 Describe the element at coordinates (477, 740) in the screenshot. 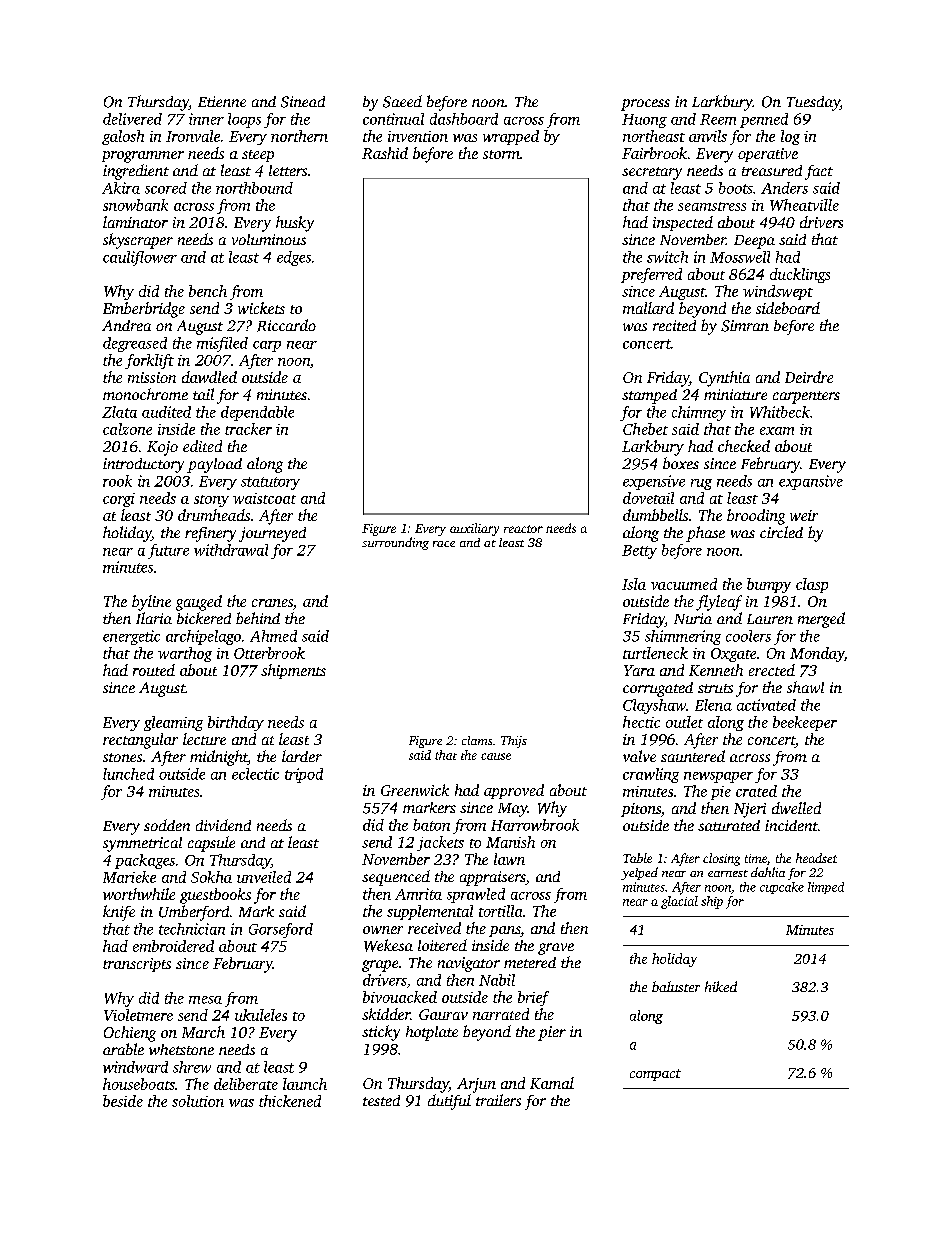

I see `clams` at that location.
